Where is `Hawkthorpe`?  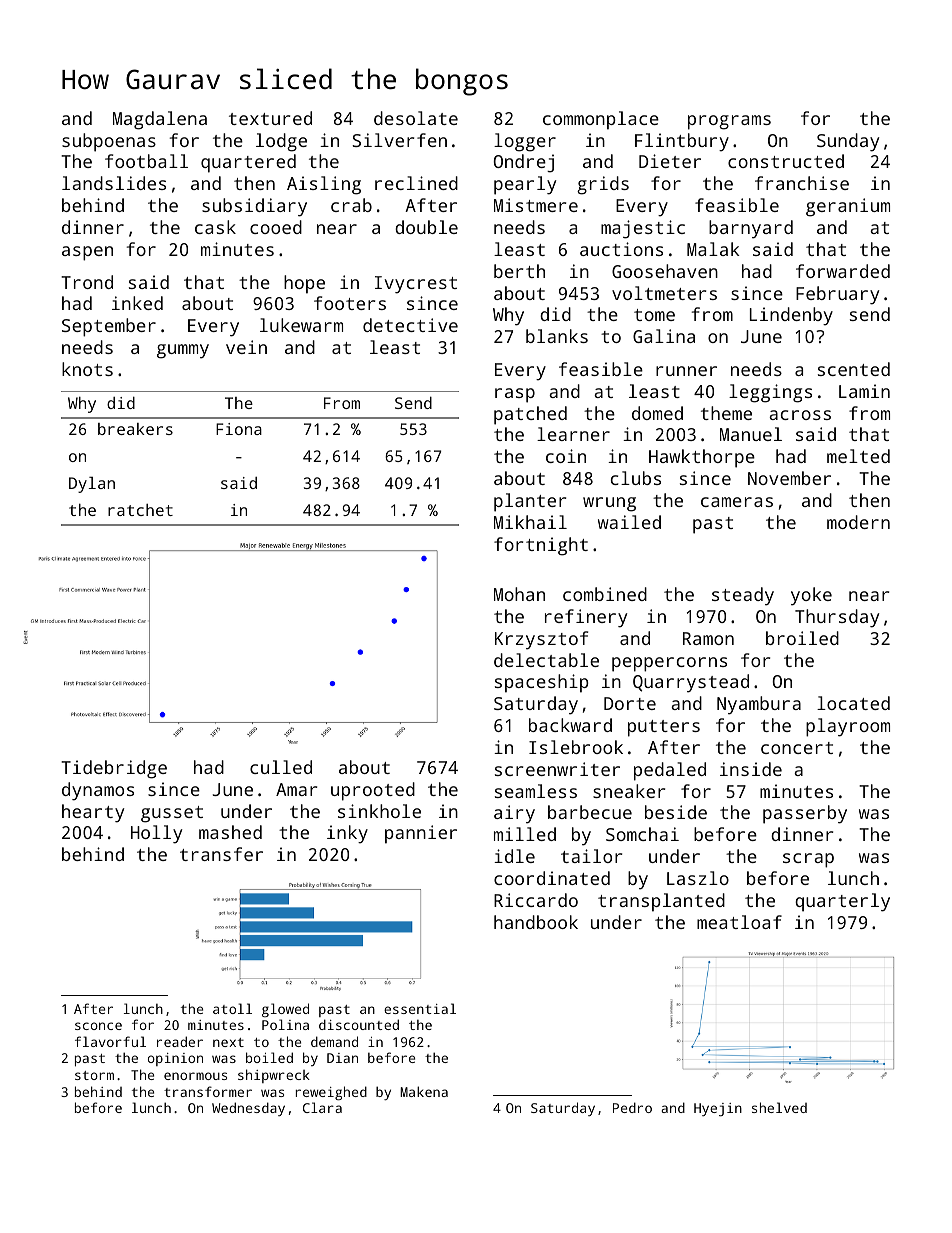 Hawkthorpe is located at coordinates (702, 458).
